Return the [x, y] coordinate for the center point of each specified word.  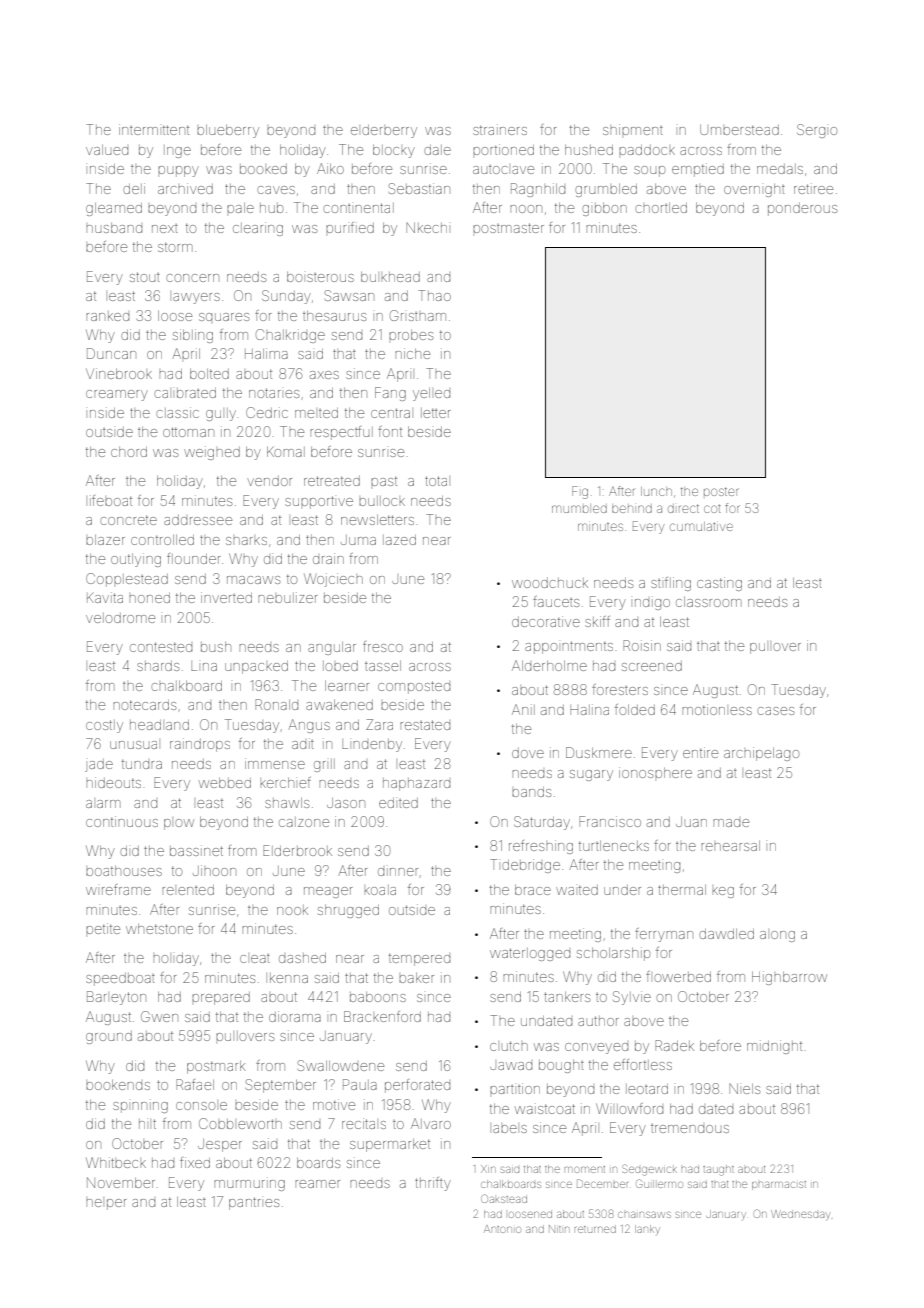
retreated [332, 481]
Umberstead [739, 130]
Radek [674, 1045]
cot [712, 509]
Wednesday [800, 1215]
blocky [394, 151]
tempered [419, 959]
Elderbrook [297, 850]
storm [175, 247]
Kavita [105, 597]
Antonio [502, 1229]
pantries [254, 1203]
